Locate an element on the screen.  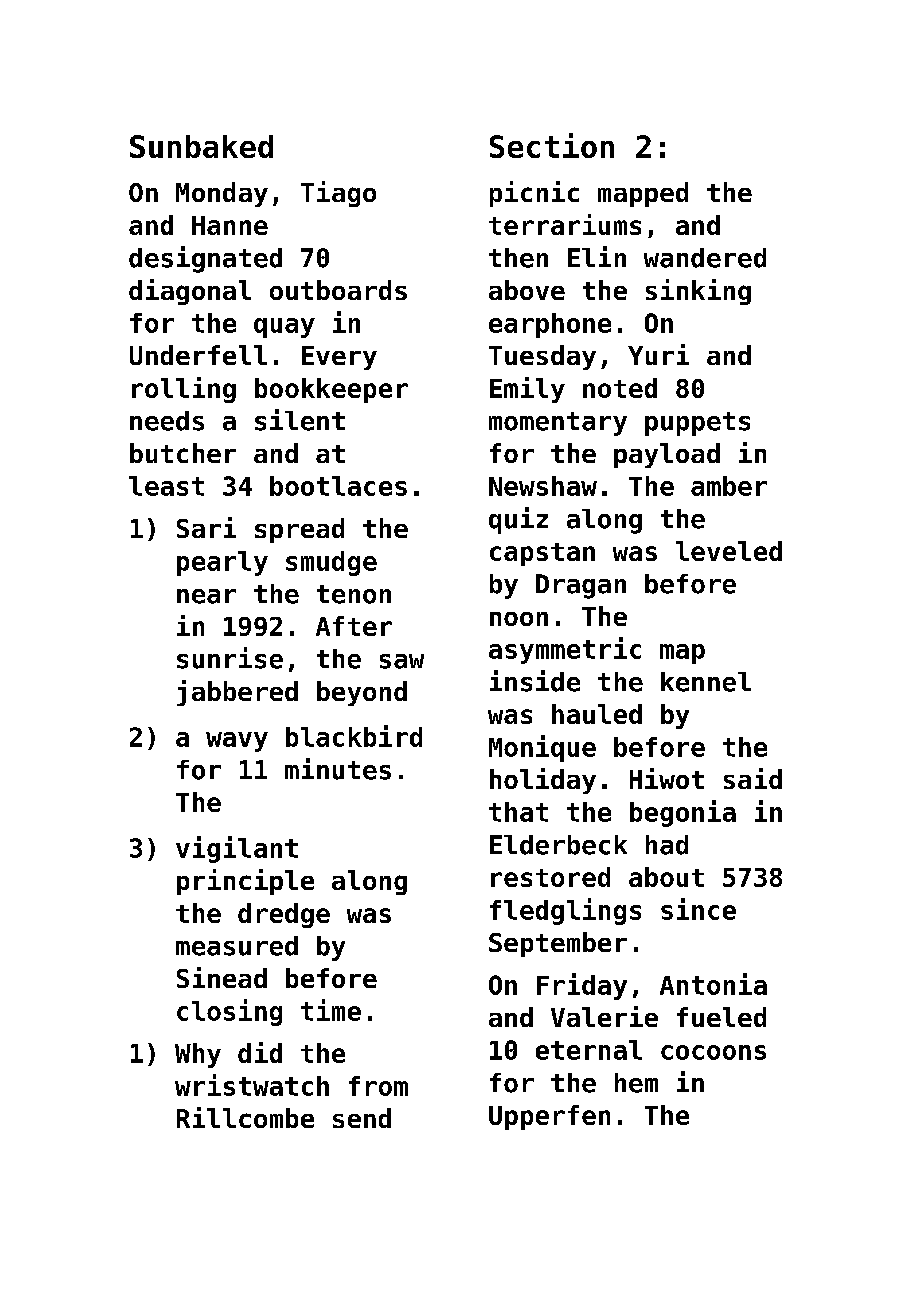
Why is located at coordinates (198, 1055).
